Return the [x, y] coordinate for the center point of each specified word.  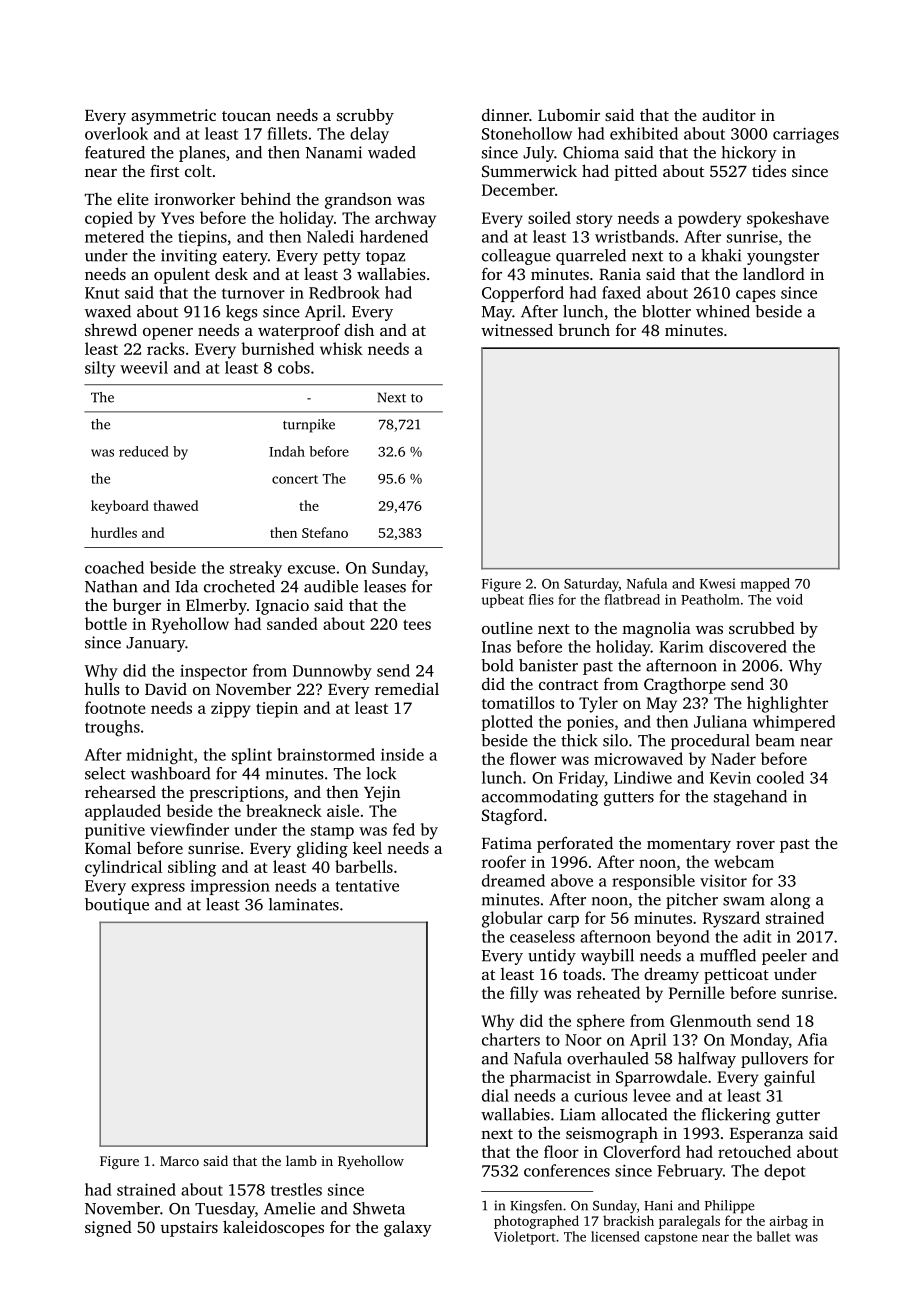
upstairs [189, 1229]
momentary [689, 846]
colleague [516, 257]
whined [723, 311]
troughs [112, 728]
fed [404, 829]
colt [198, 170]
